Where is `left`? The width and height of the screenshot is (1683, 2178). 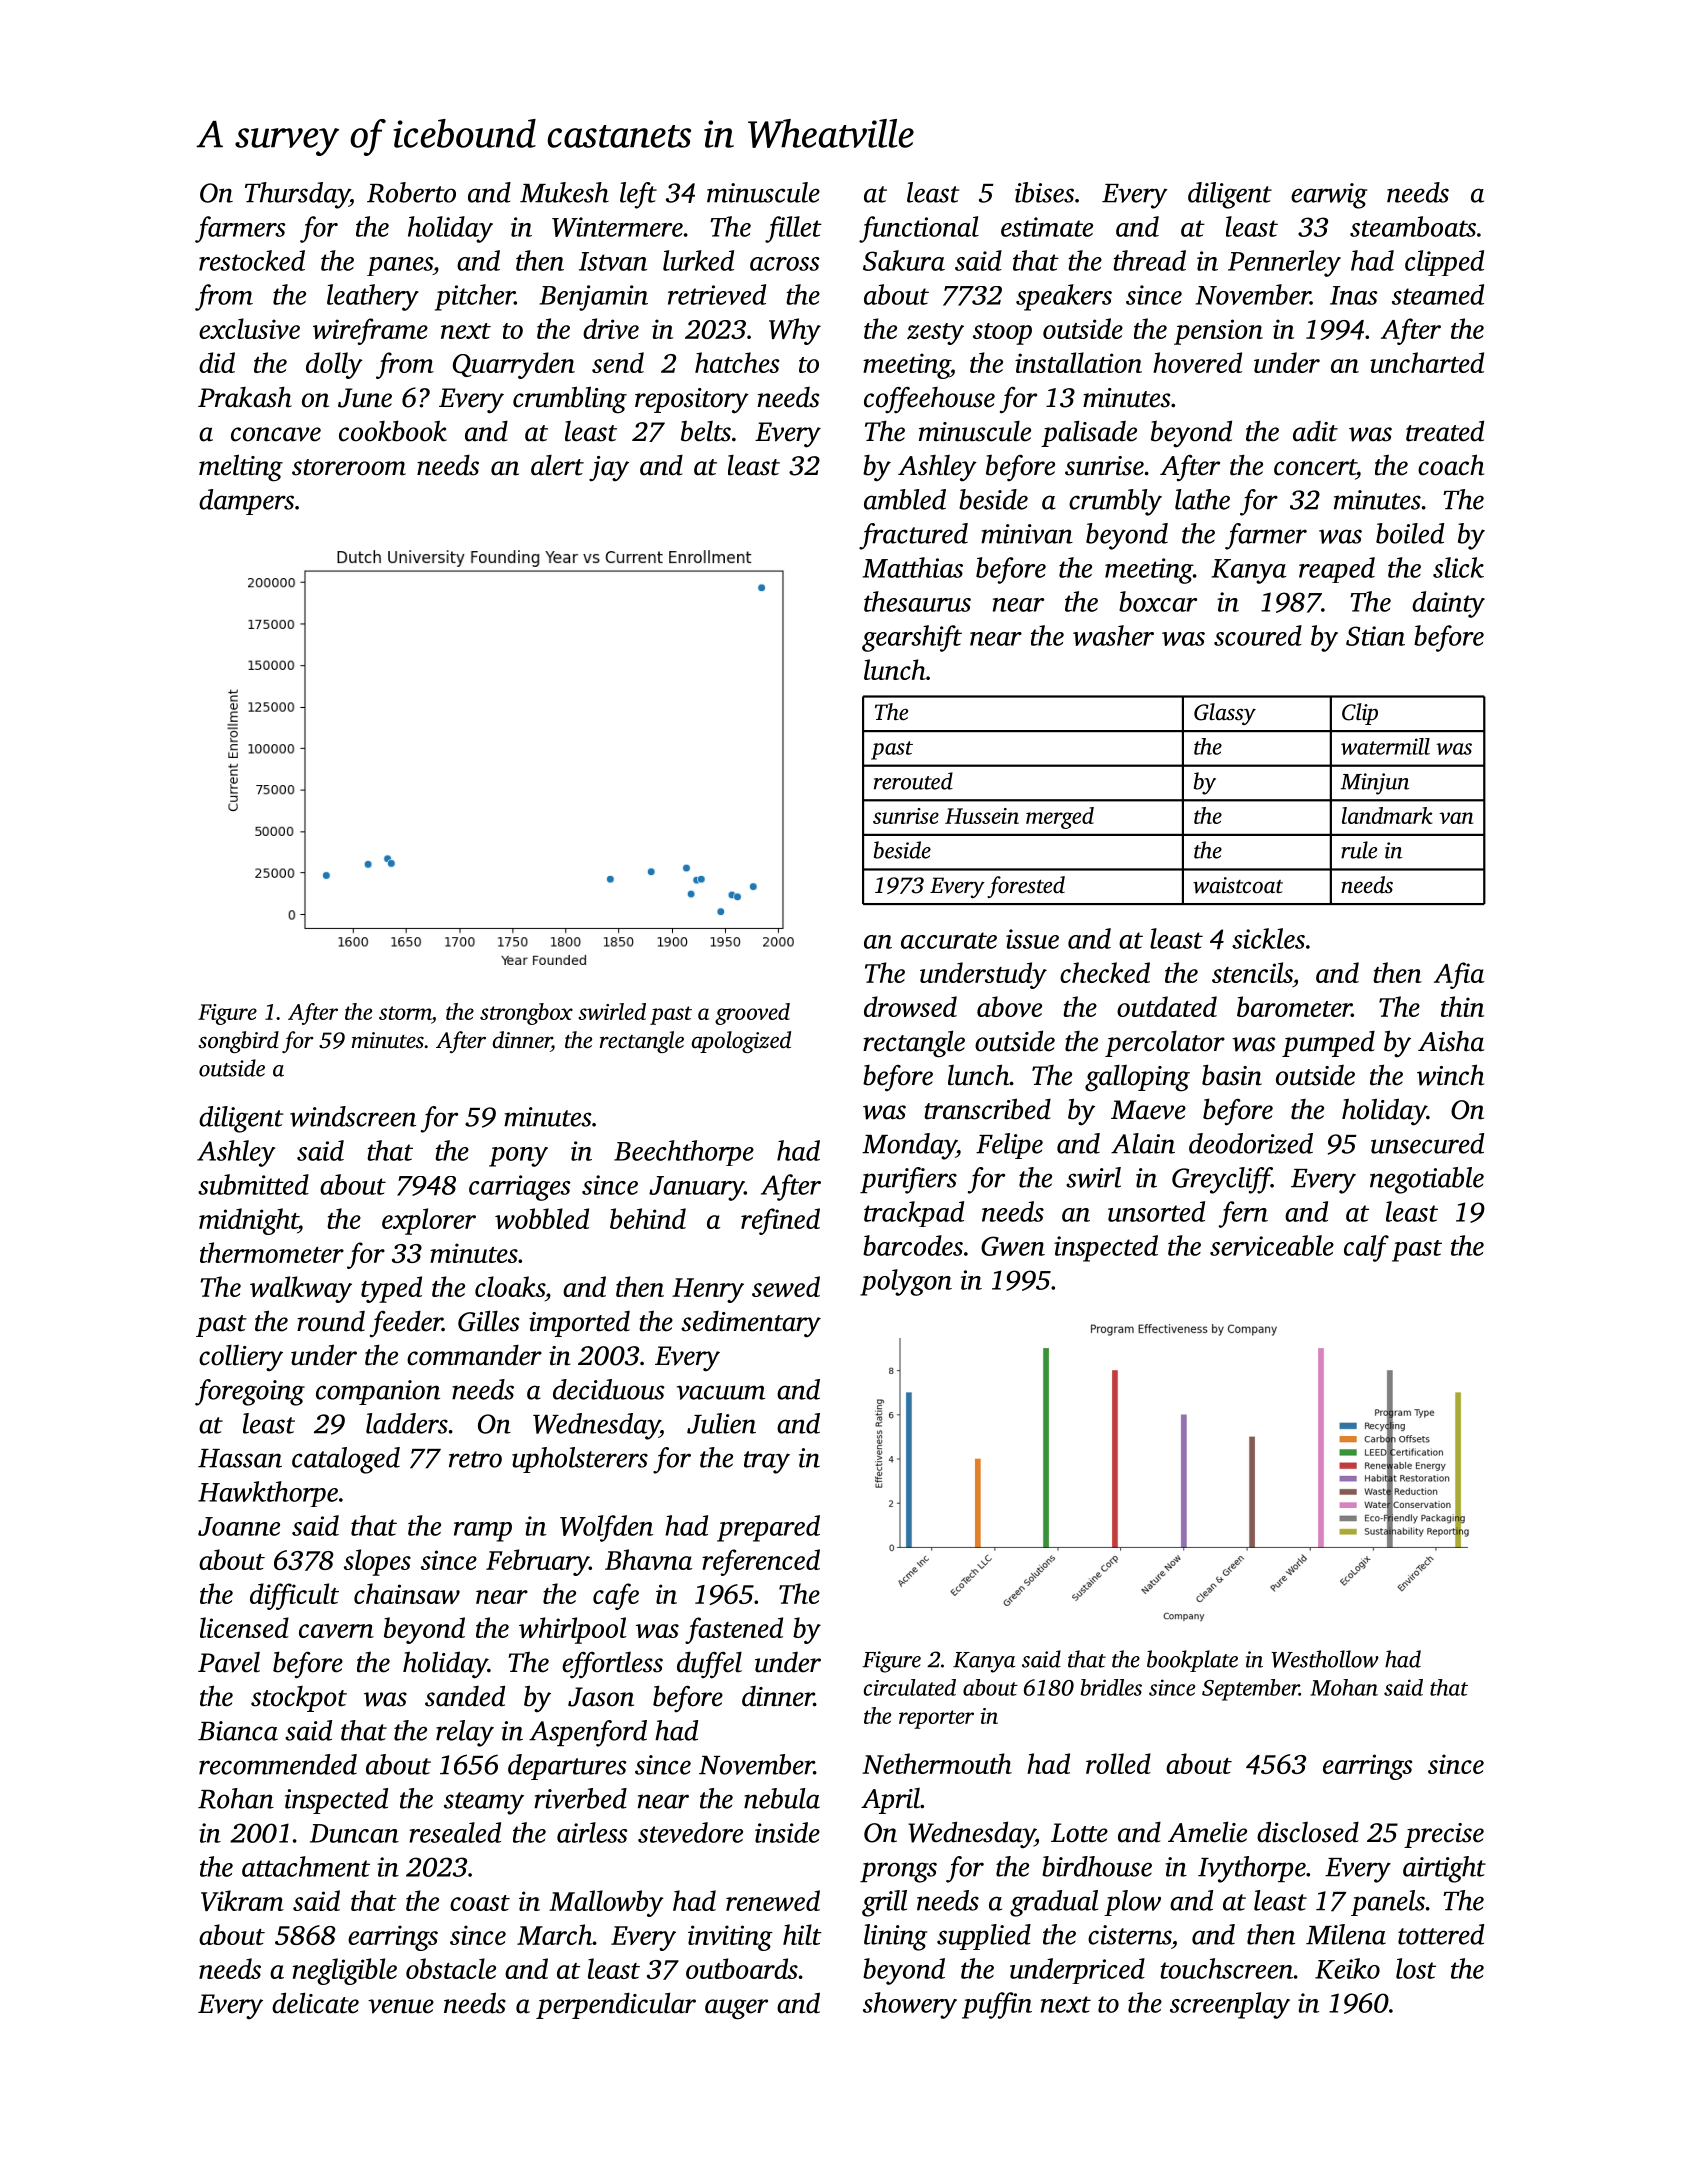
left is located at coordinates (638, 195).
